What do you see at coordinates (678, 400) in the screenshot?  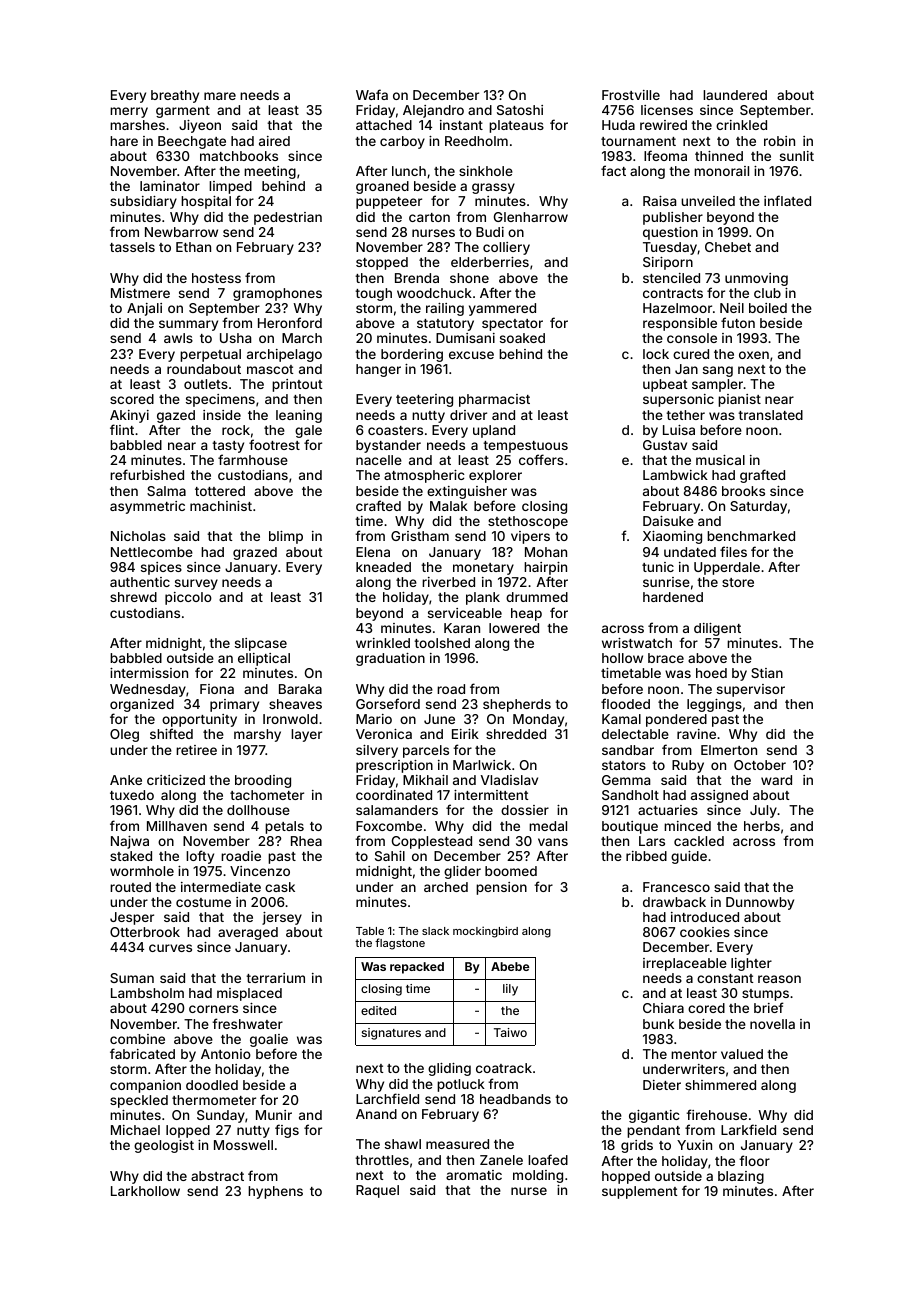 I see `supersonic` at bounding box center [678, 400].
